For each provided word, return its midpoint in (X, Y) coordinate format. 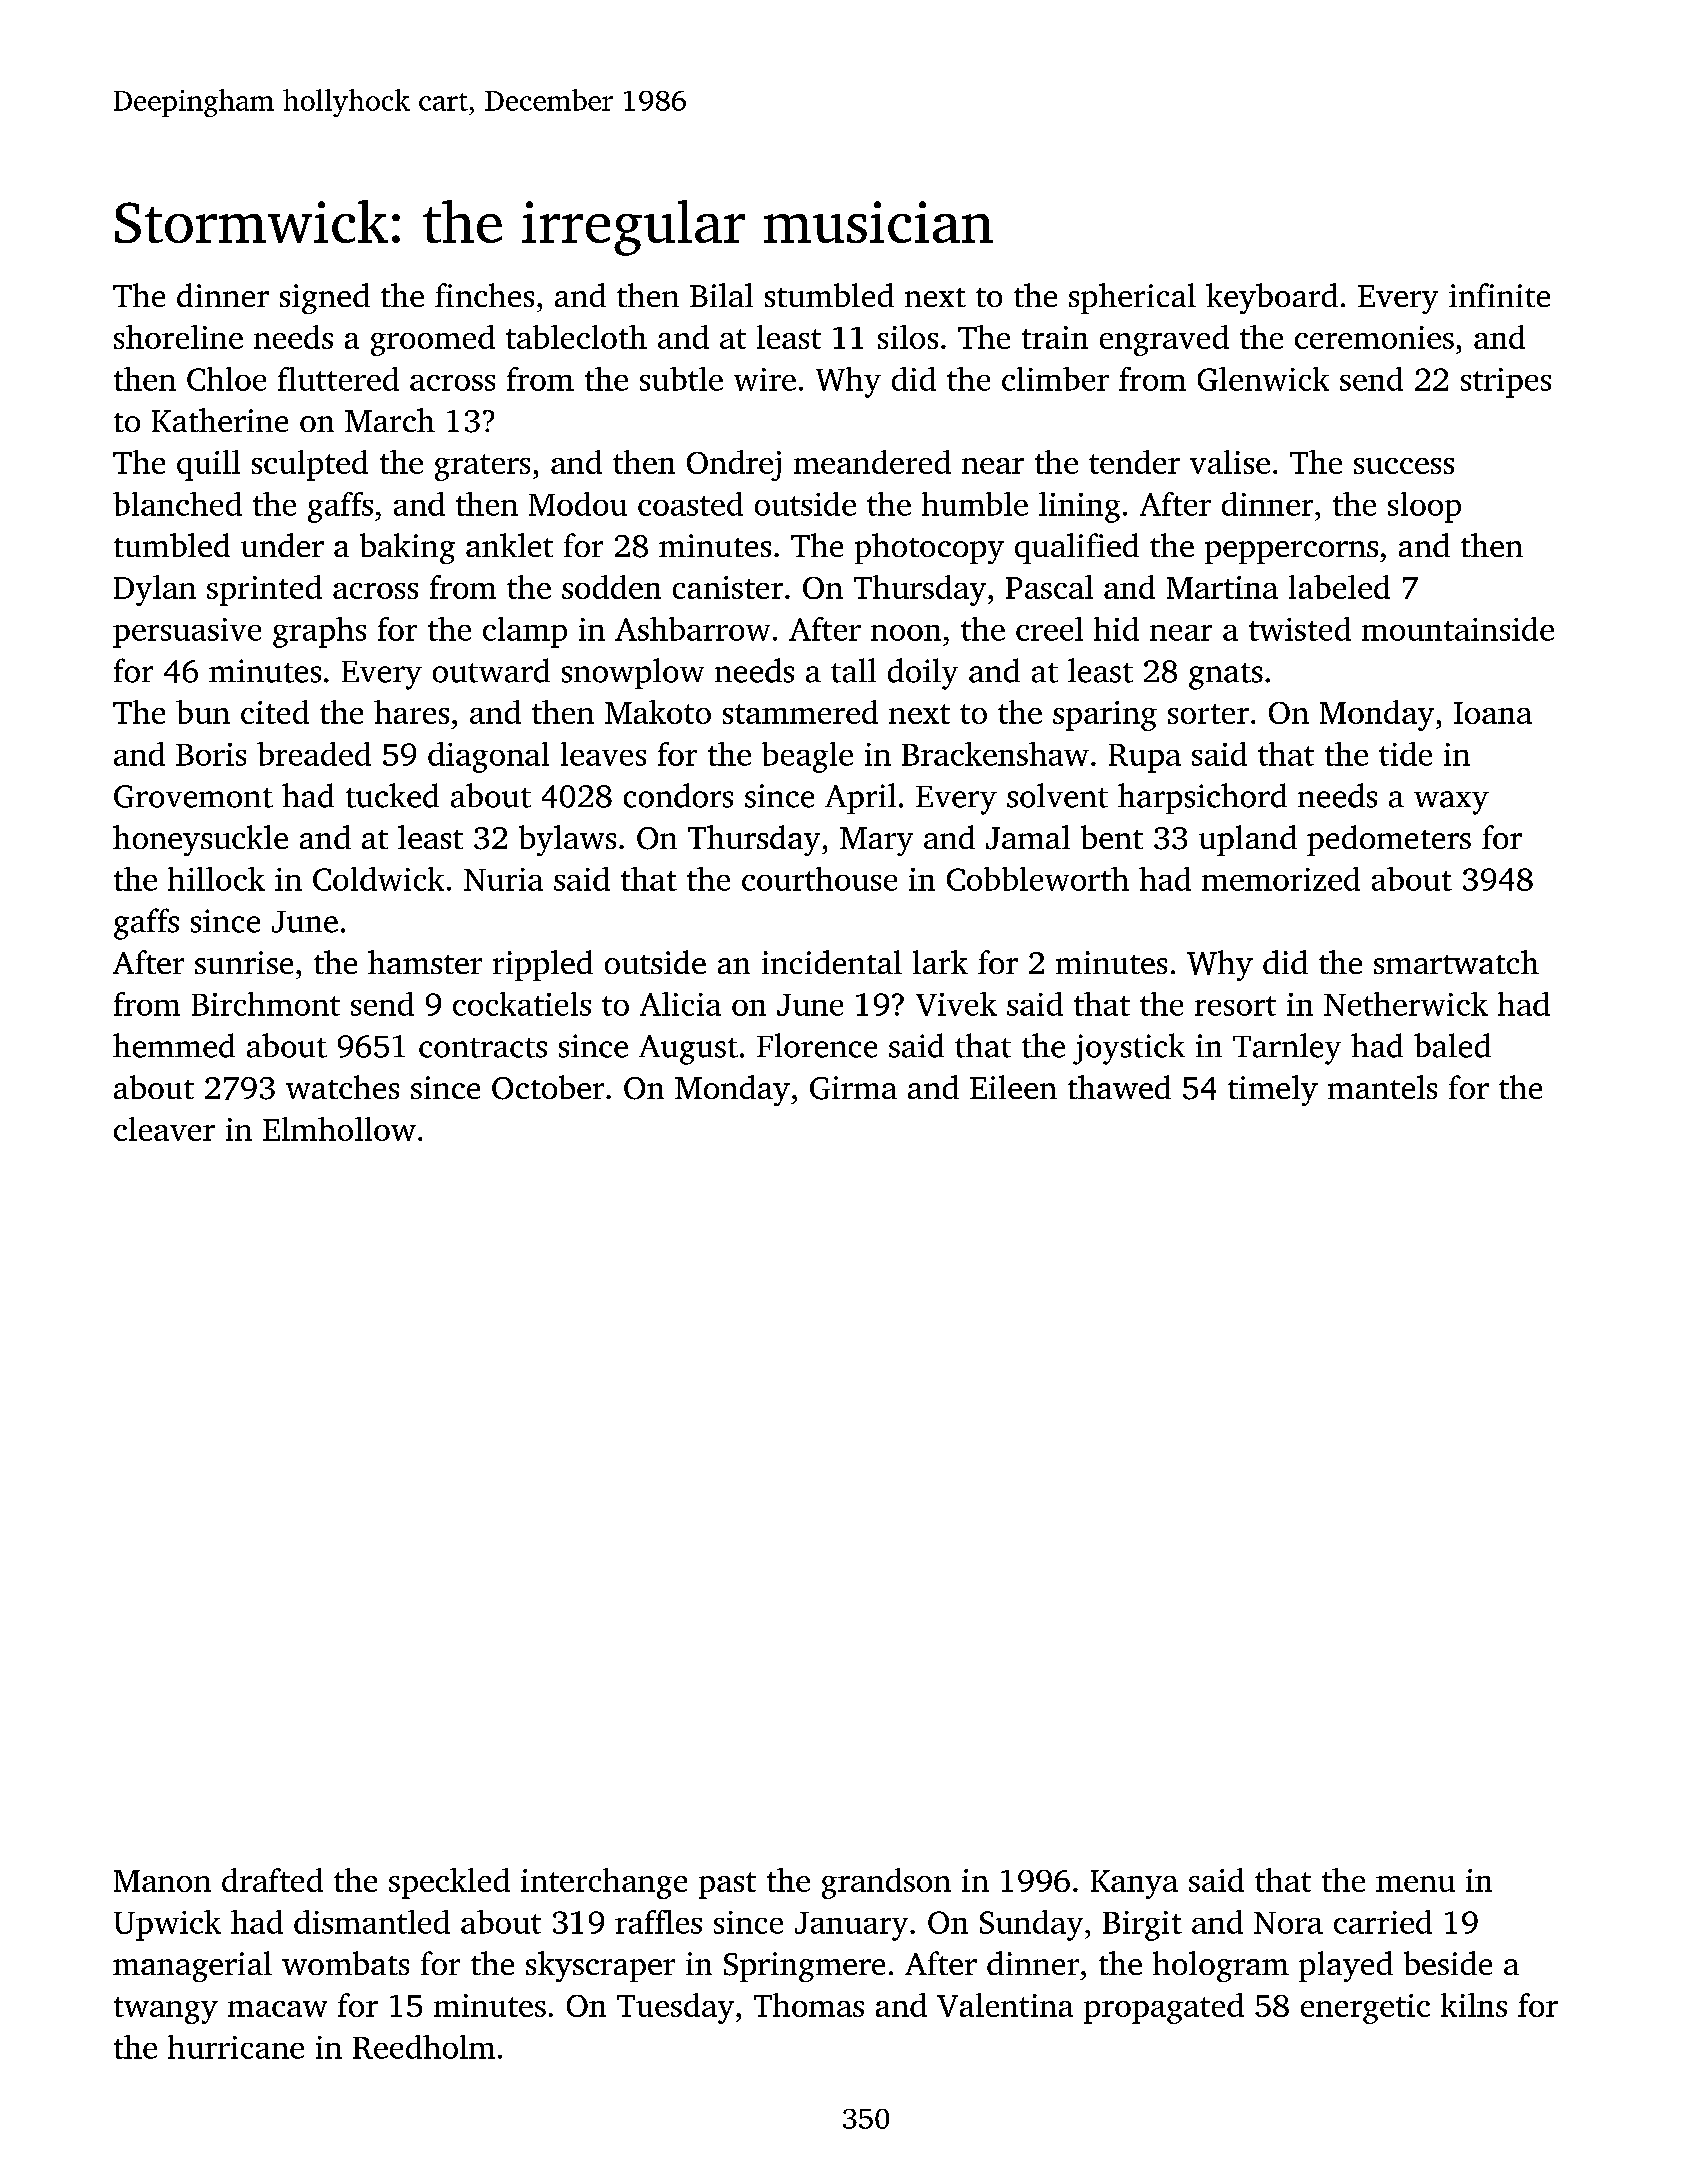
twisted (1300, 629)
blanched (177, 504)
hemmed (174, 1045)
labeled (1339, 587)
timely (1273, 1090)
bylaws (567, 840)
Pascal (1049, 587)
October (548, 1087)
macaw (277, 2009)
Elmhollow (339, 1129)
